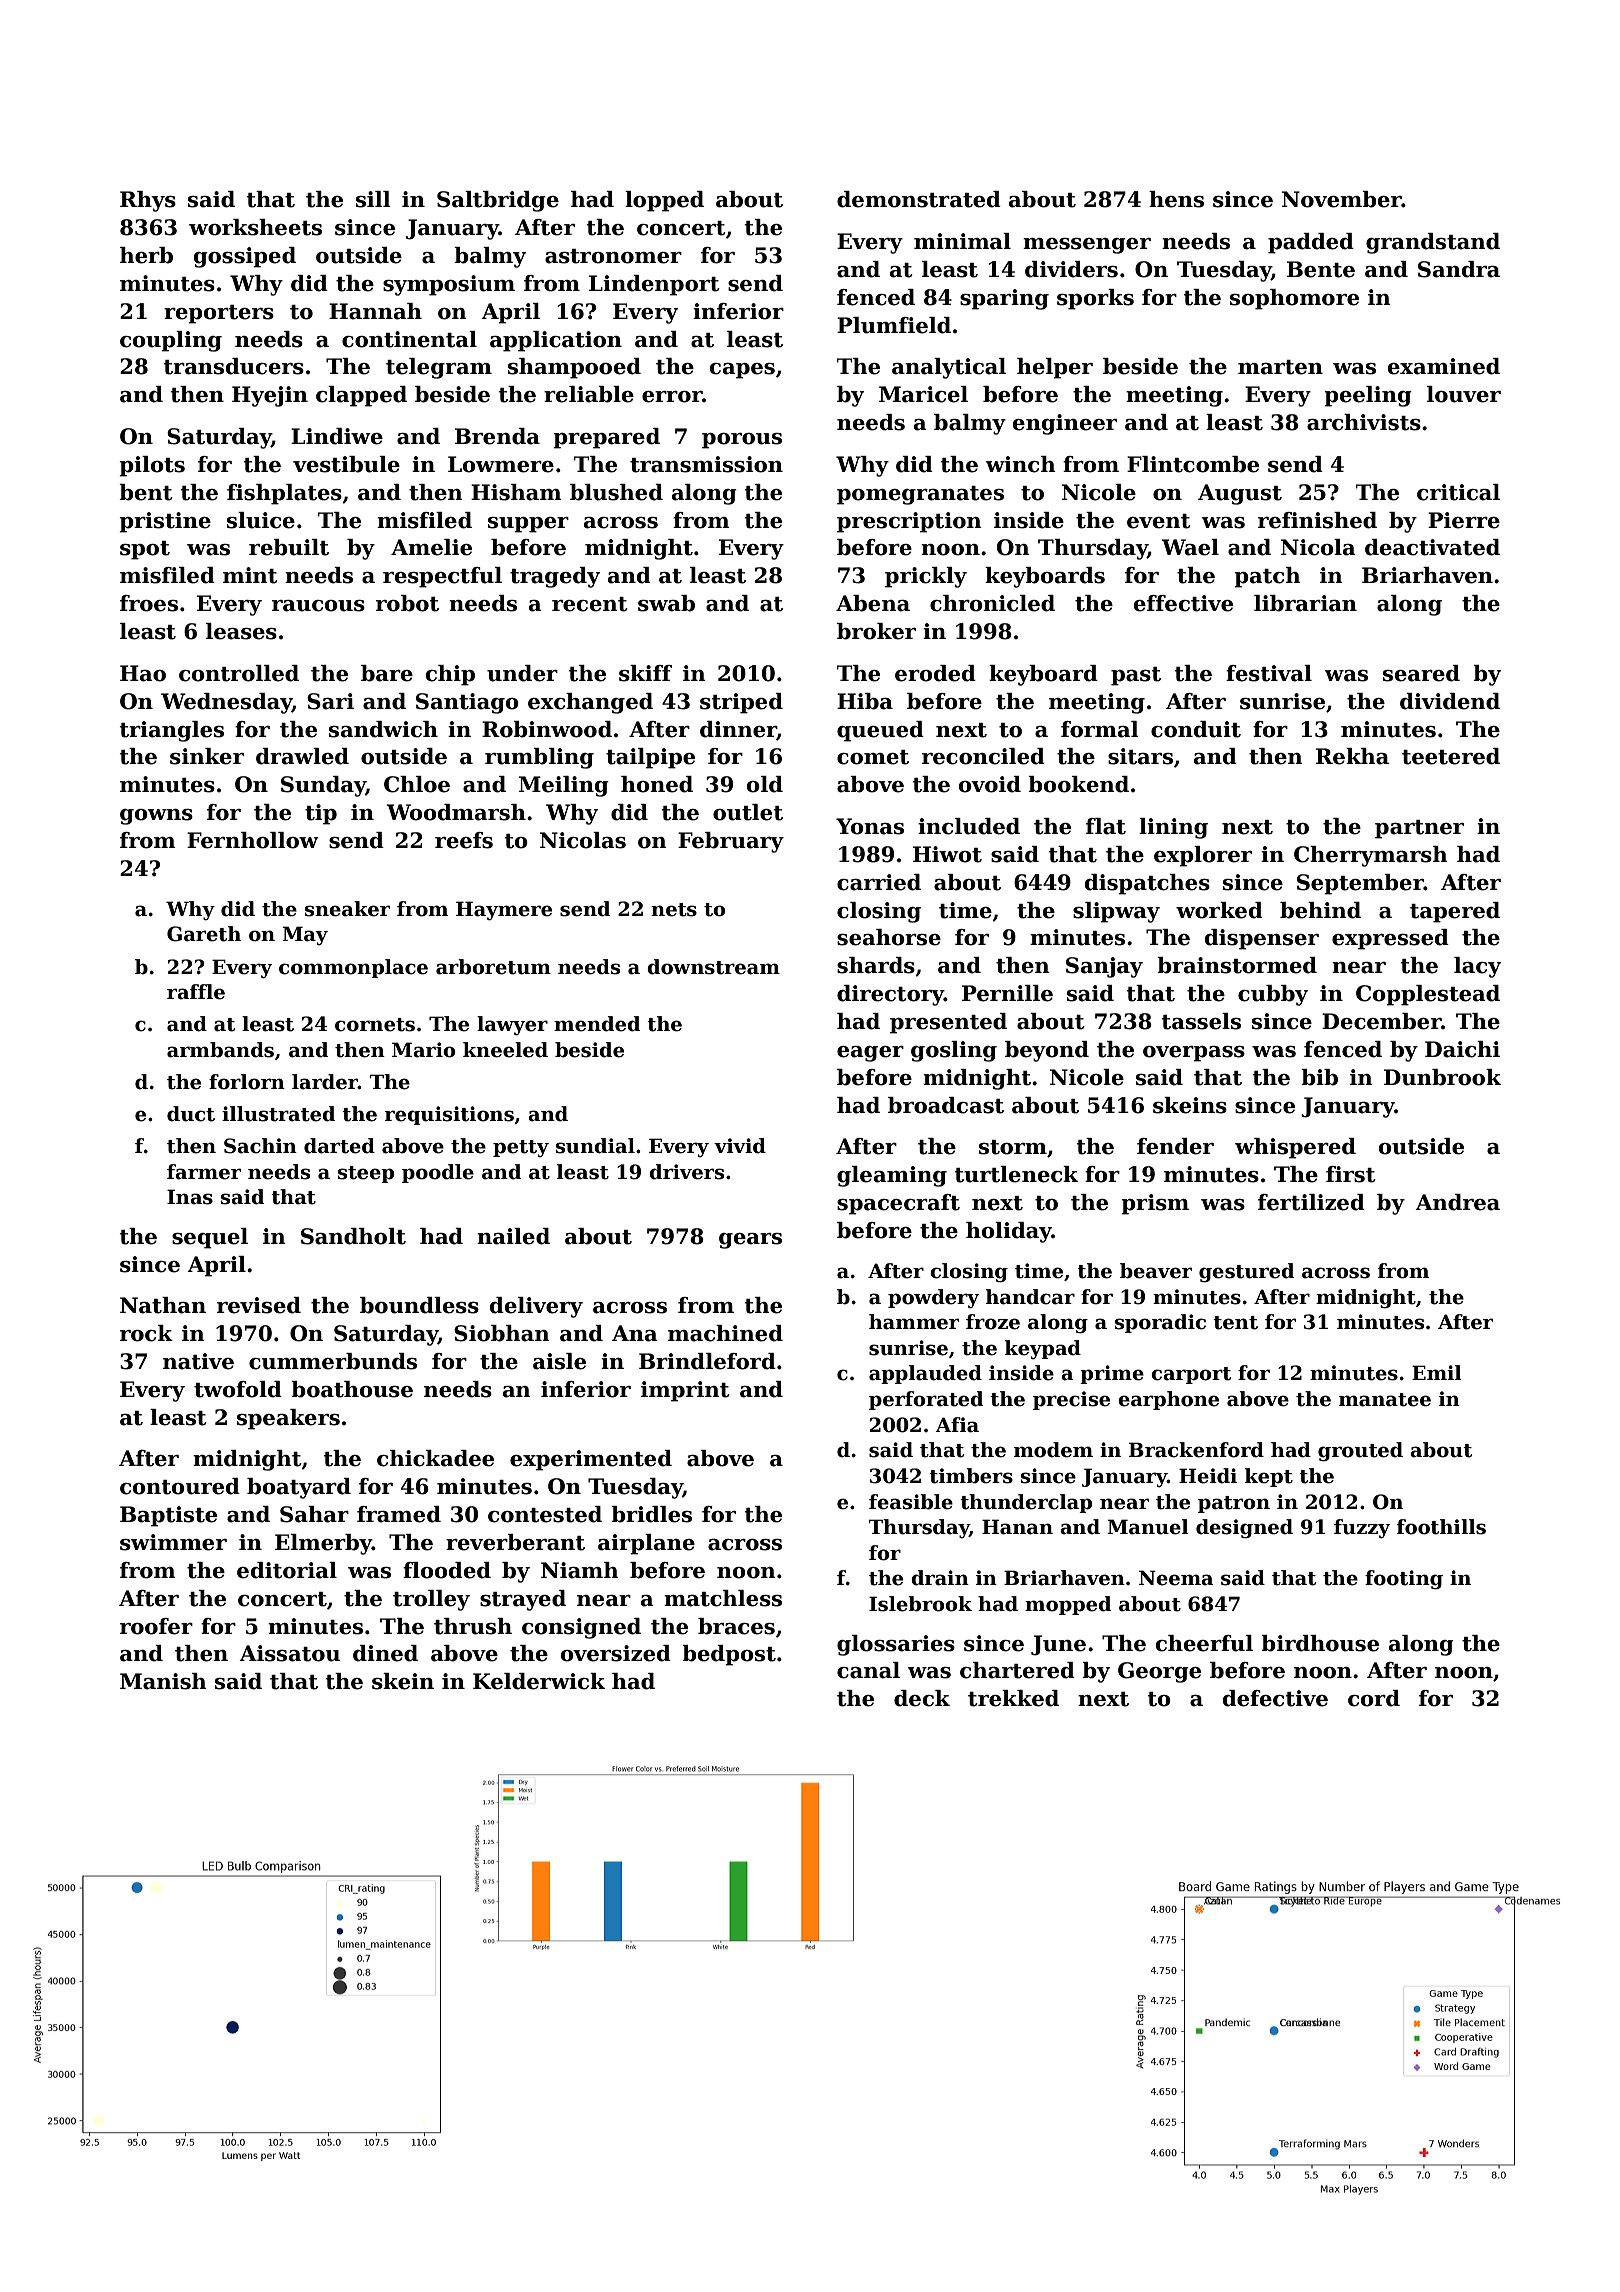 The image size is (1620, 2292). Describe the element at coordinates (706, 464) in the screenshot. I see `transmission` at that location.
